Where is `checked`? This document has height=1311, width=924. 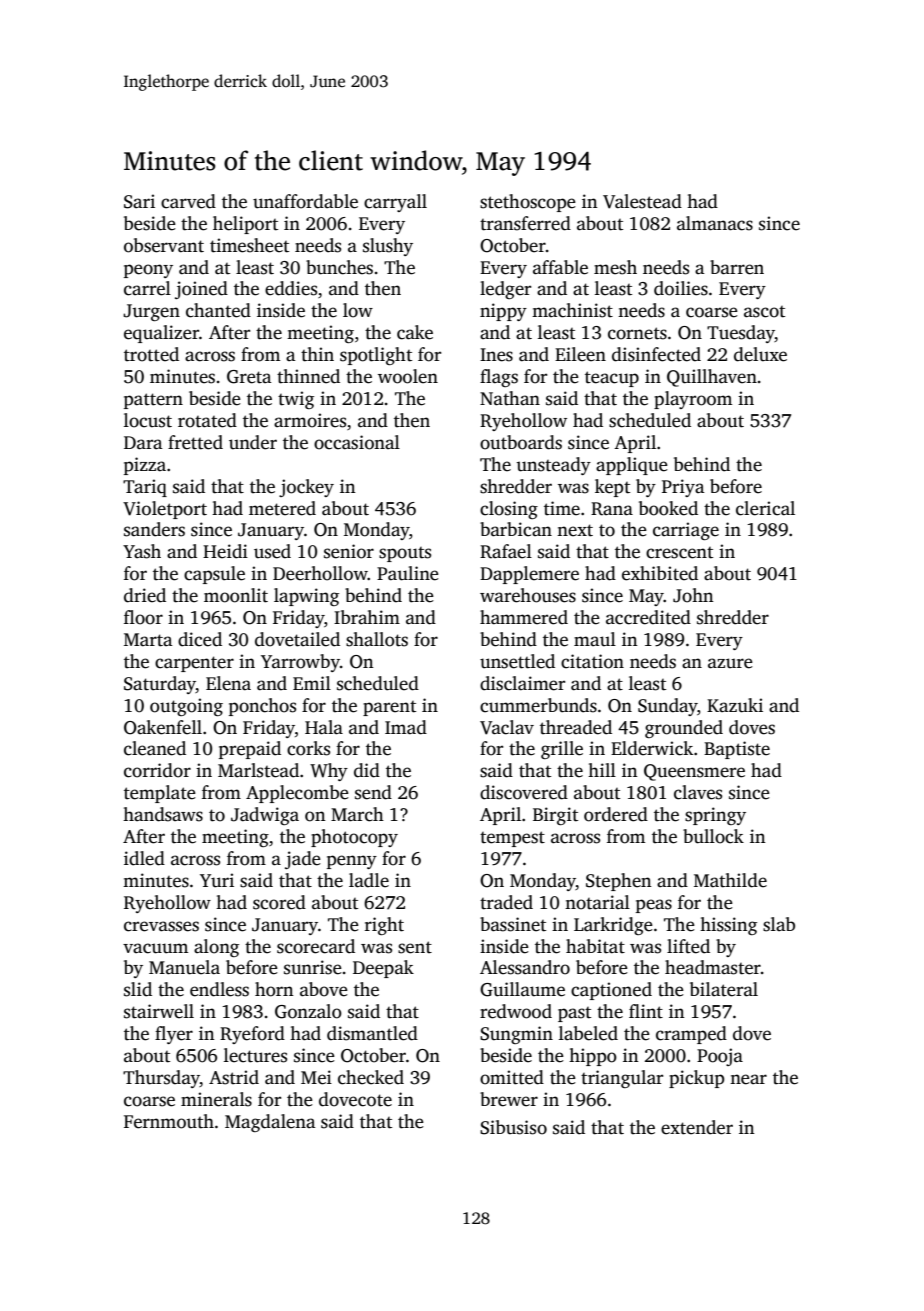
checked is located at coordinates (371, 1077).
